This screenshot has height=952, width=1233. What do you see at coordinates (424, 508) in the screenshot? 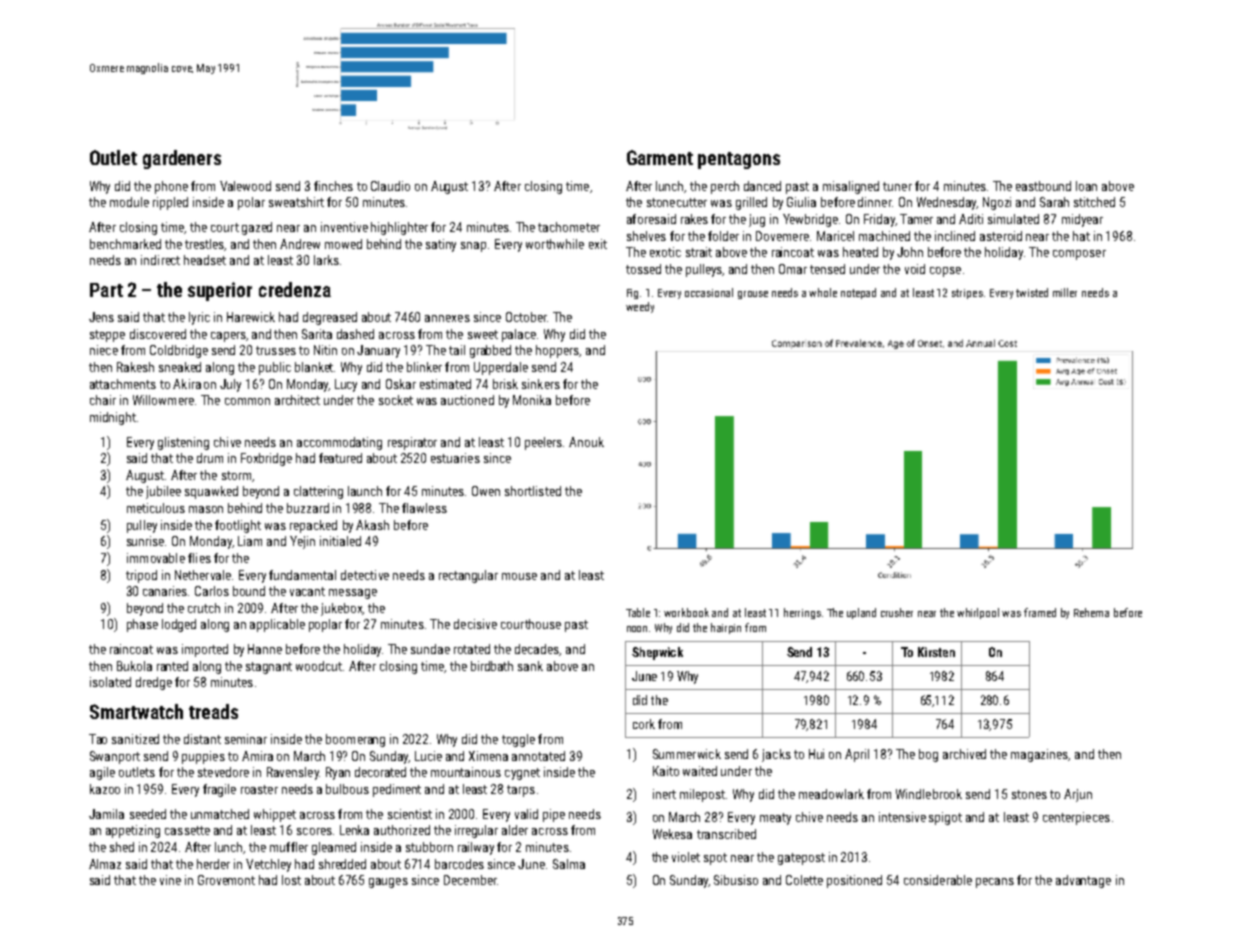
I see `flawless` at bounding box center [424, 508].
